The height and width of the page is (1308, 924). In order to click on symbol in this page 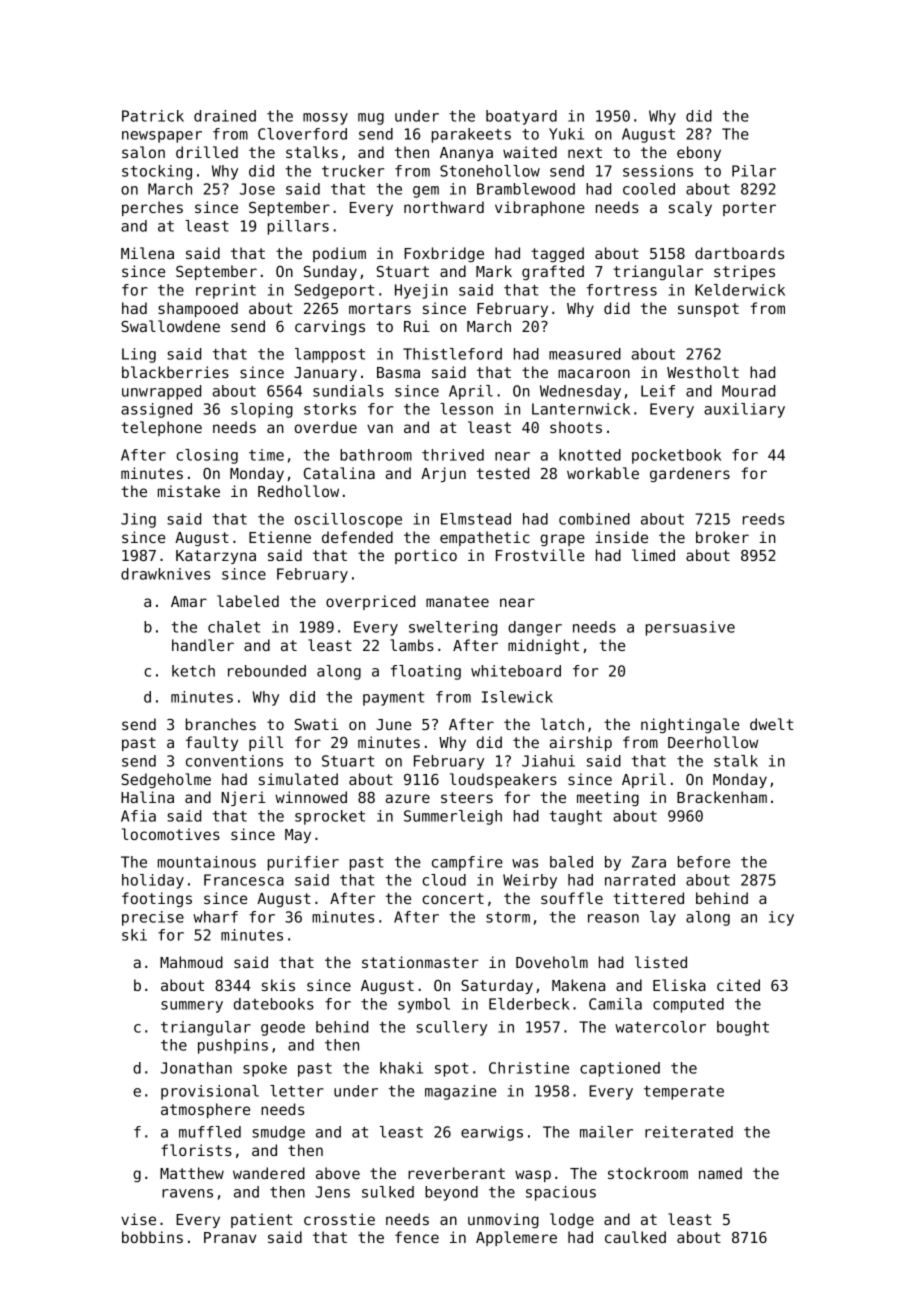, I will do `click(424, 1005)`.
